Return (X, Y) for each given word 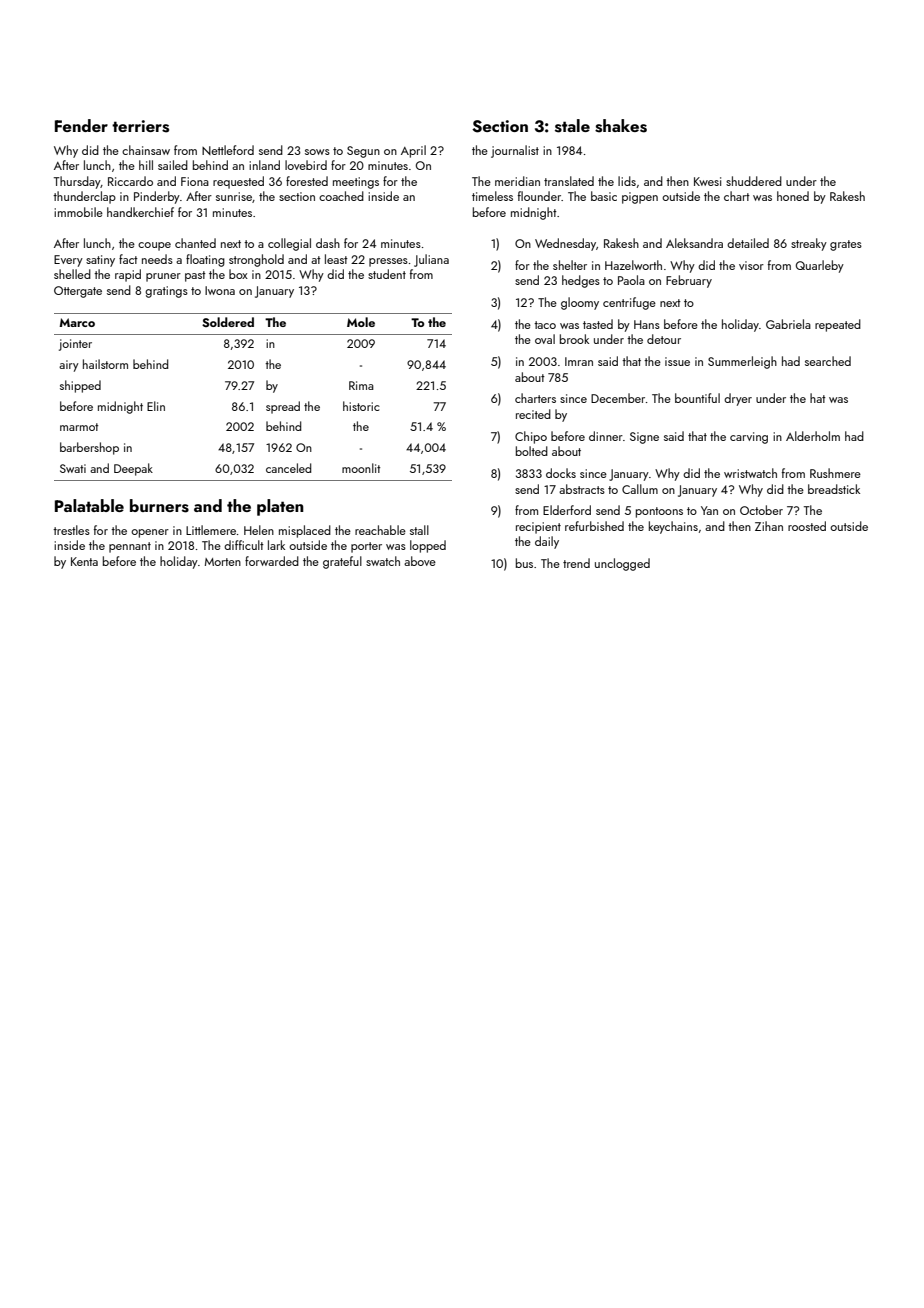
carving (749, 438)
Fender (81, 125)
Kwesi (707, 181)
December (618, 398)
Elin (156, 406)
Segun (363, 152)
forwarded (272, 561)
